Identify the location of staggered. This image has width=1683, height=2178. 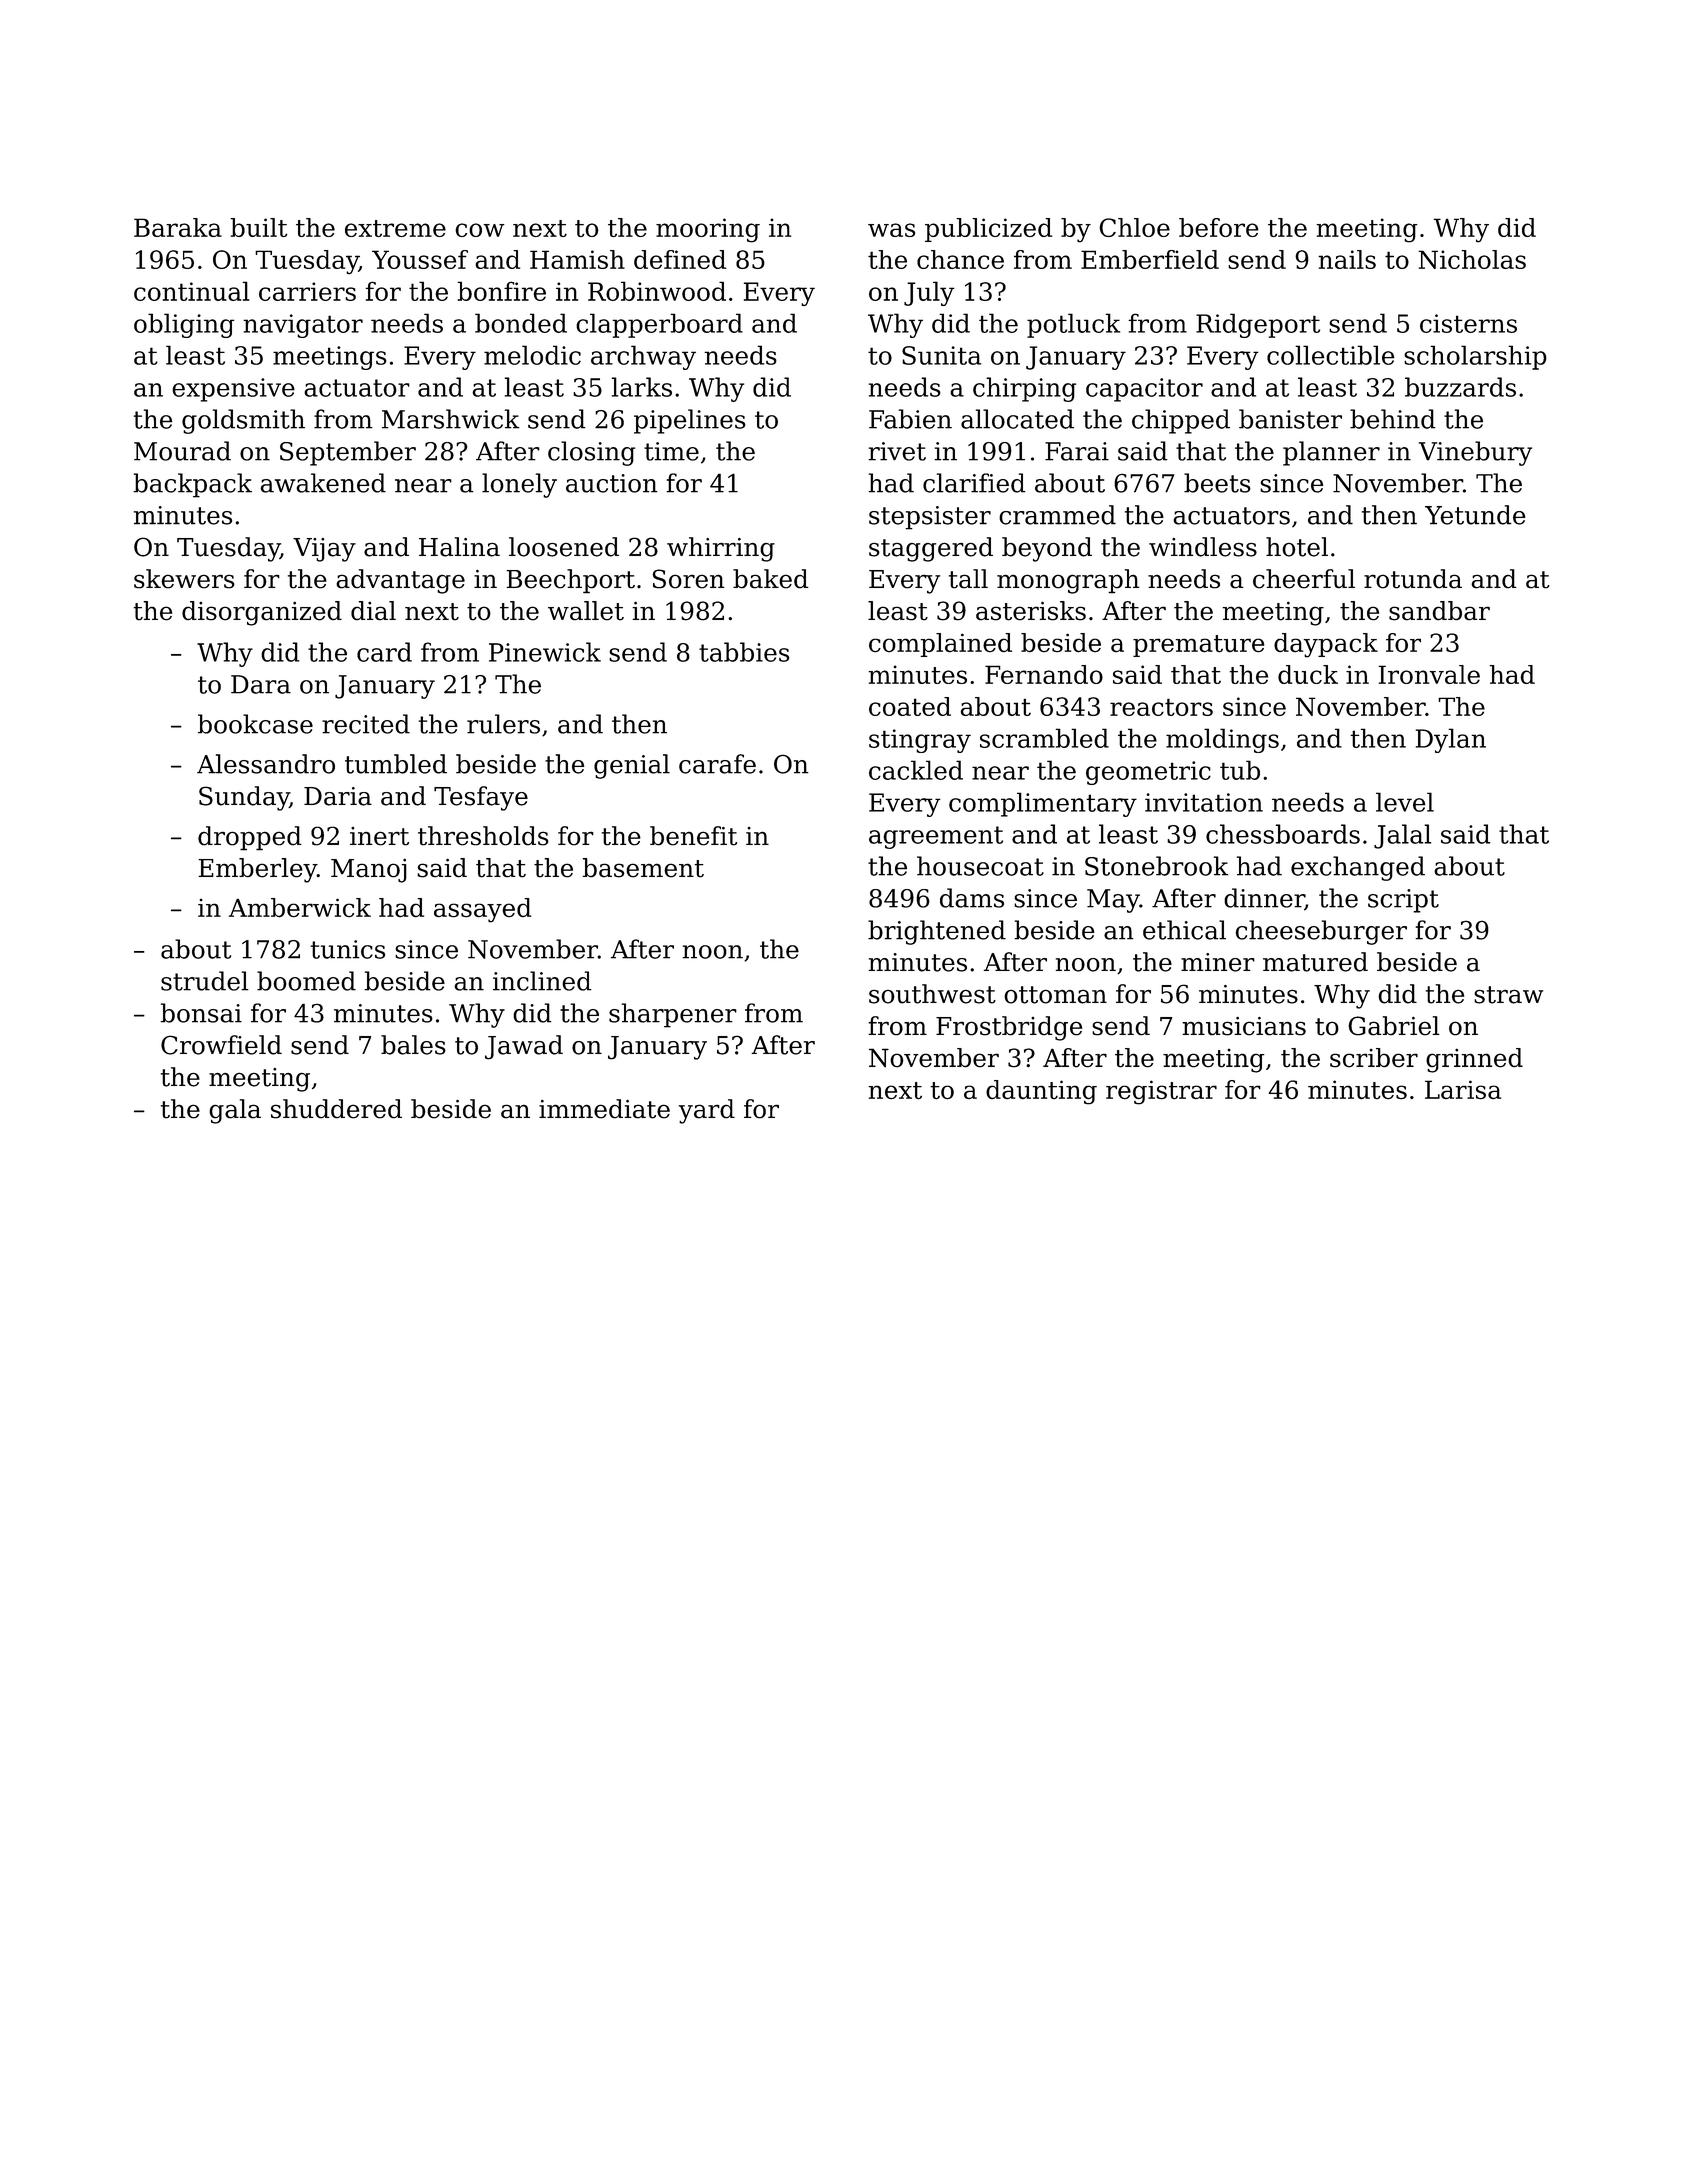
(931, 549).
